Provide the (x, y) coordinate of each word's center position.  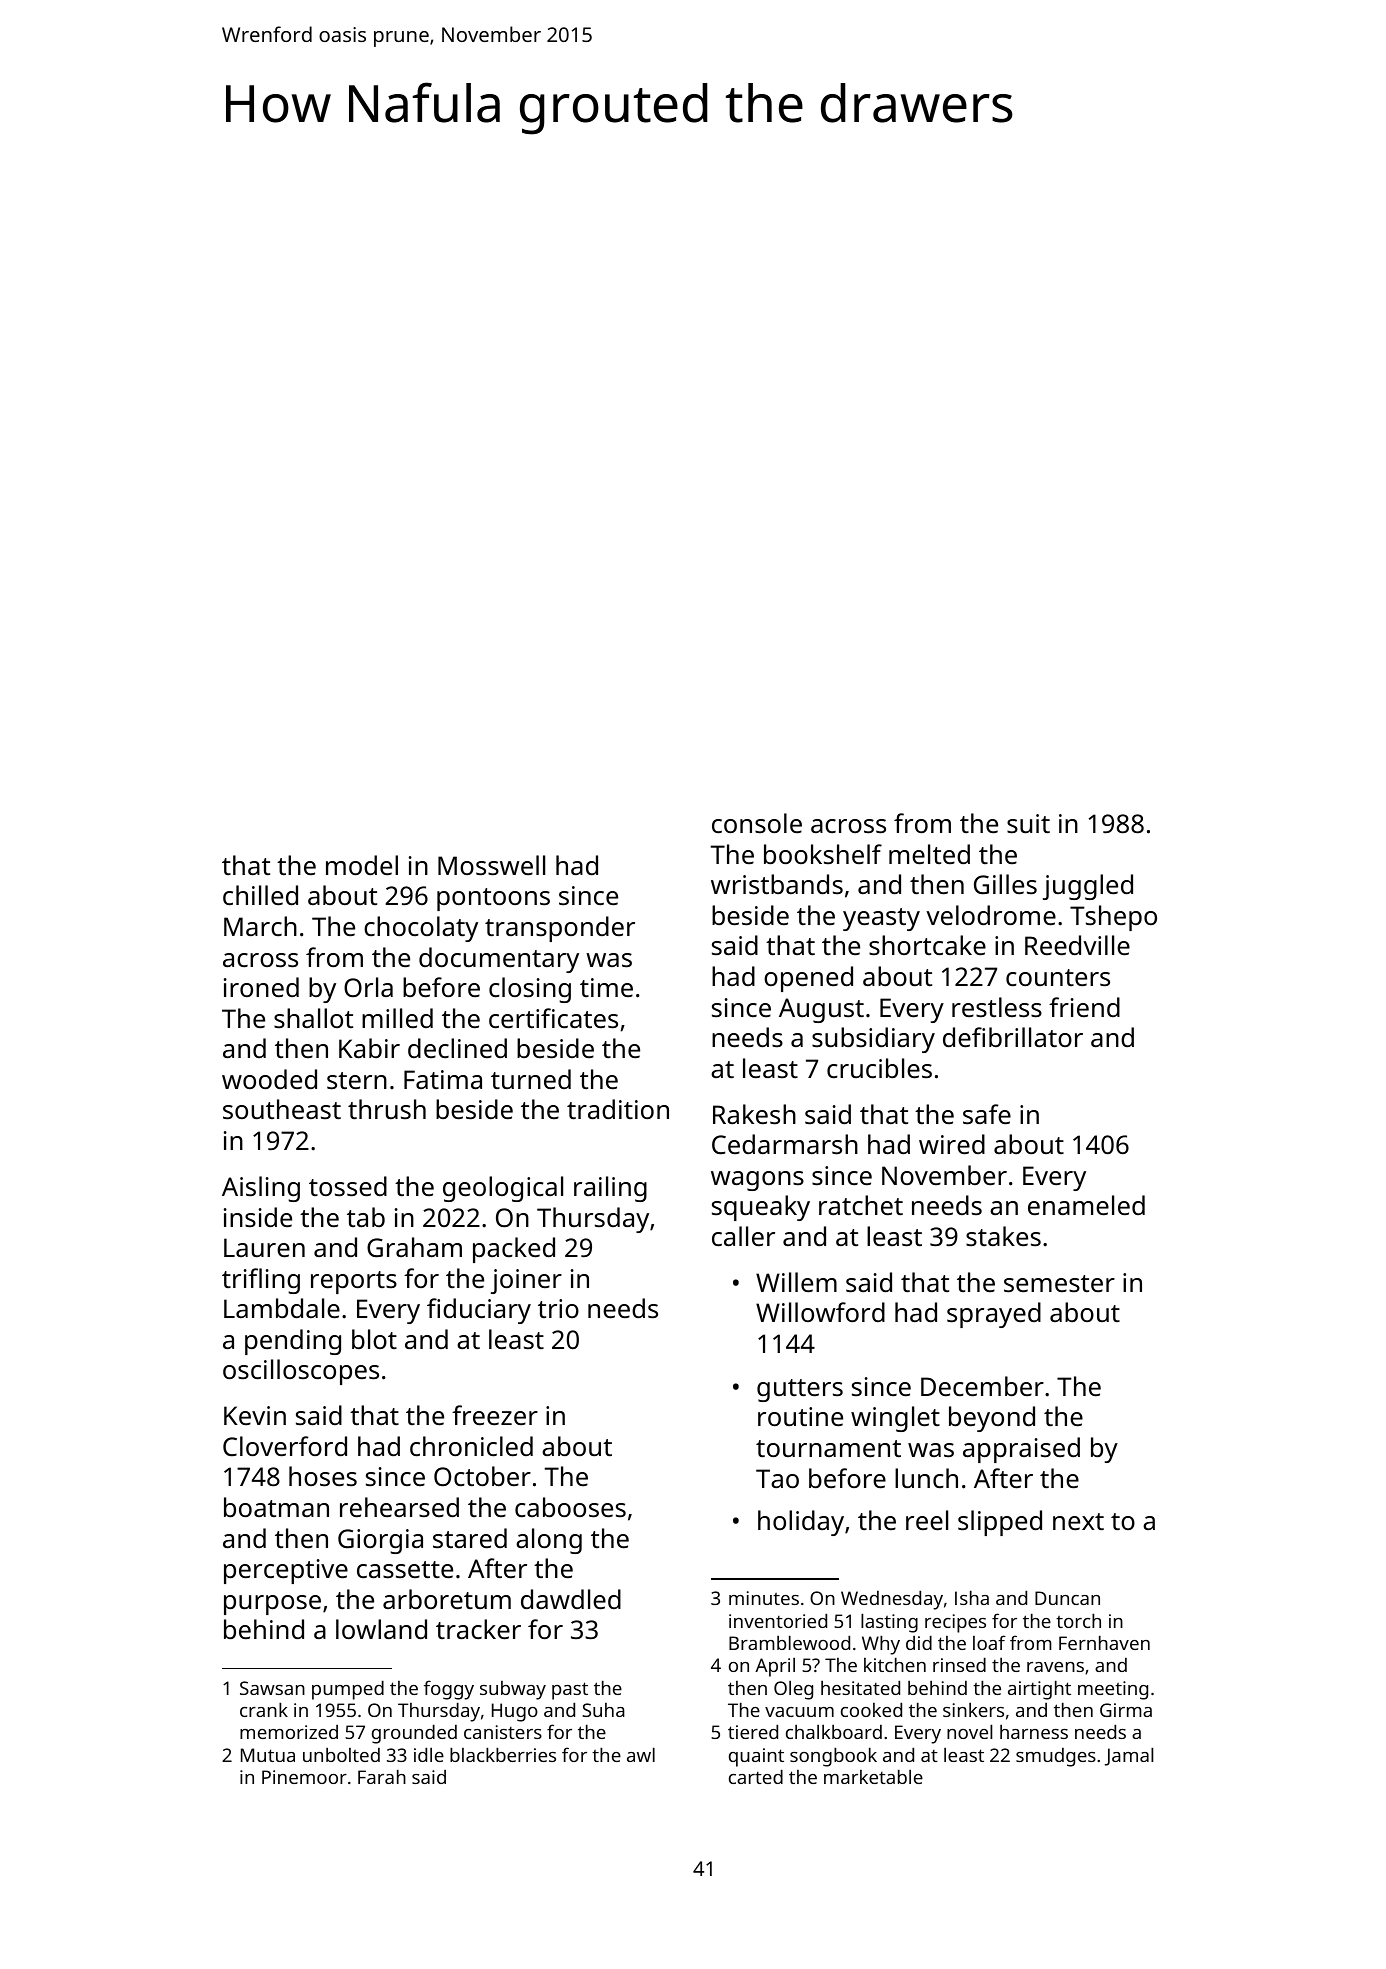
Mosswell (491, 865)
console (757, 823)
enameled (1086, 1205)
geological (503, 1189)
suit (1028, 823)
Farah (382, 1776)
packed (514, 1250)
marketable (873, 1776)
